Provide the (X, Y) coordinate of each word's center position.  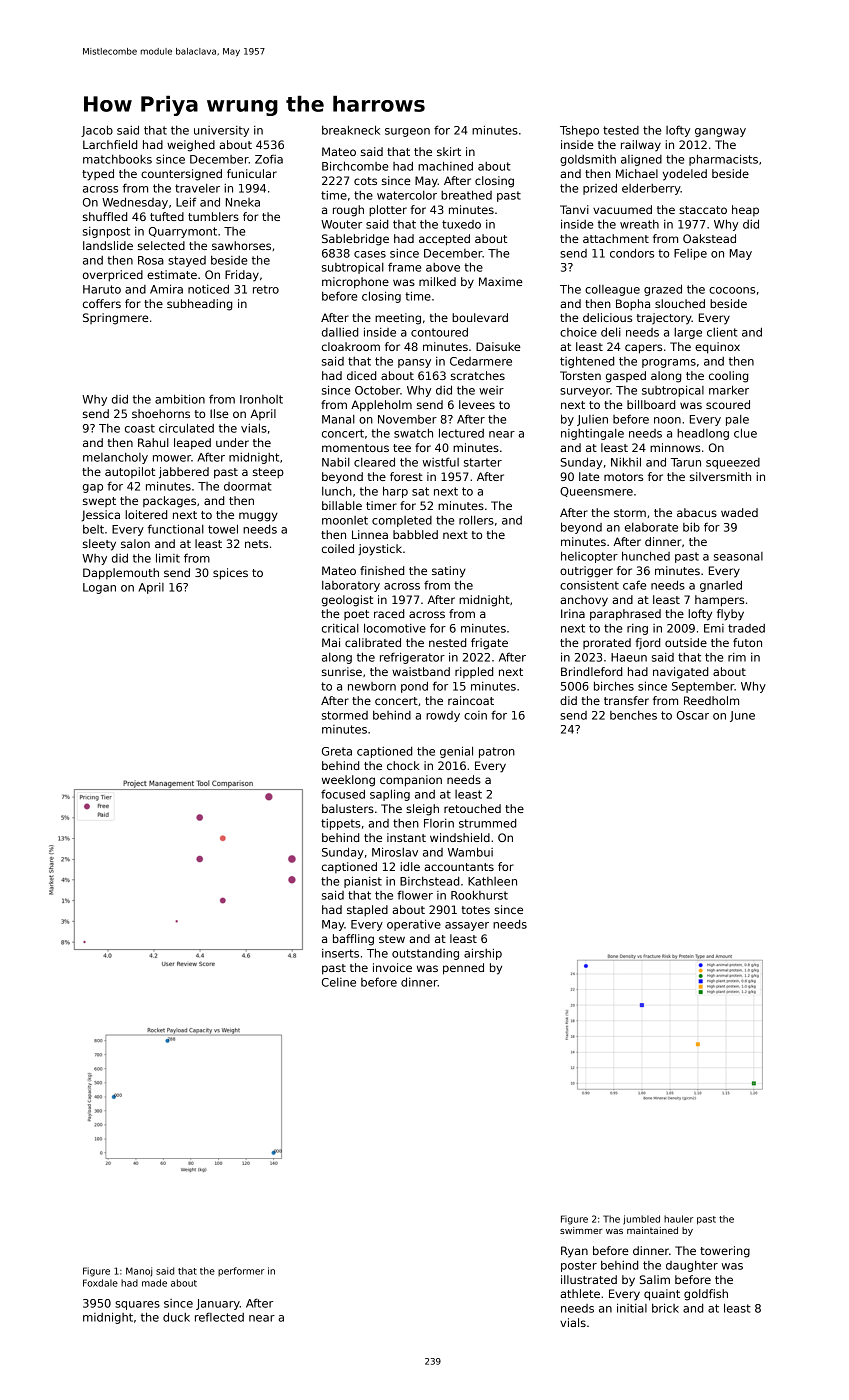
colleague (612, 290)
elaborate (651, 527)
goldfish (706, 1295)
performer (241, 1271)
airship (483, 954)
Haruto (102, 289)
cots (365, 181)
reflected (219, 1317)
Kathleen (492, 881)
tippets (340, 824)
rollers (476, 520)
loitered (146, 514)
